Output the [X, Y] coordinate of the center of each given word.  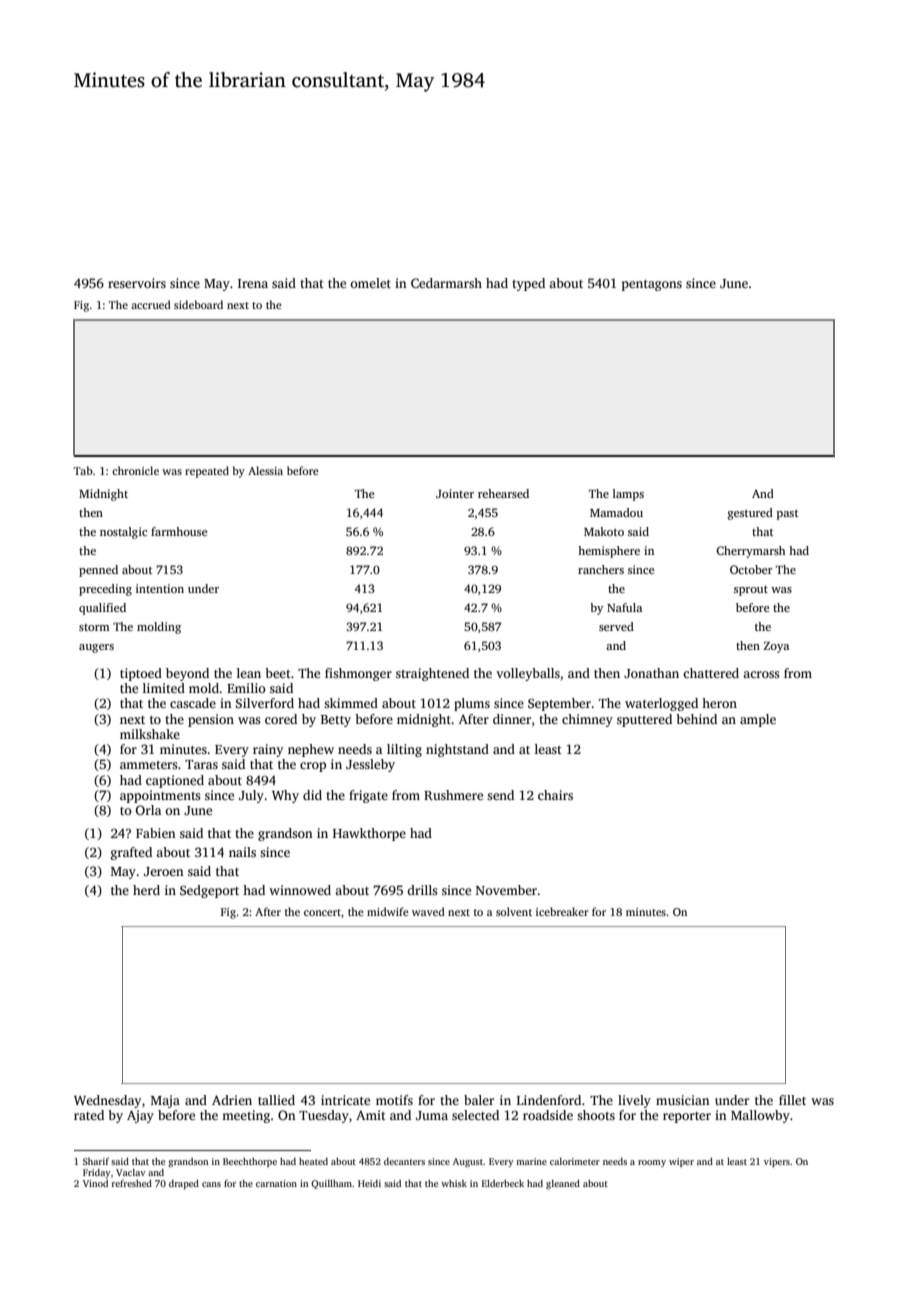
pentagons [652, 285]
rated [89, 1115]
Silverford [265, 703]
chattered [711, 673]
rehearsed [503, 493]
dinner [512, 719]
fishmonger [358, 674]
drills [422, 890]
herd [146, 890]
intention [160, 588]
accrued [151, 304]
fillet [792, 1100]
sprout [751, 591]
